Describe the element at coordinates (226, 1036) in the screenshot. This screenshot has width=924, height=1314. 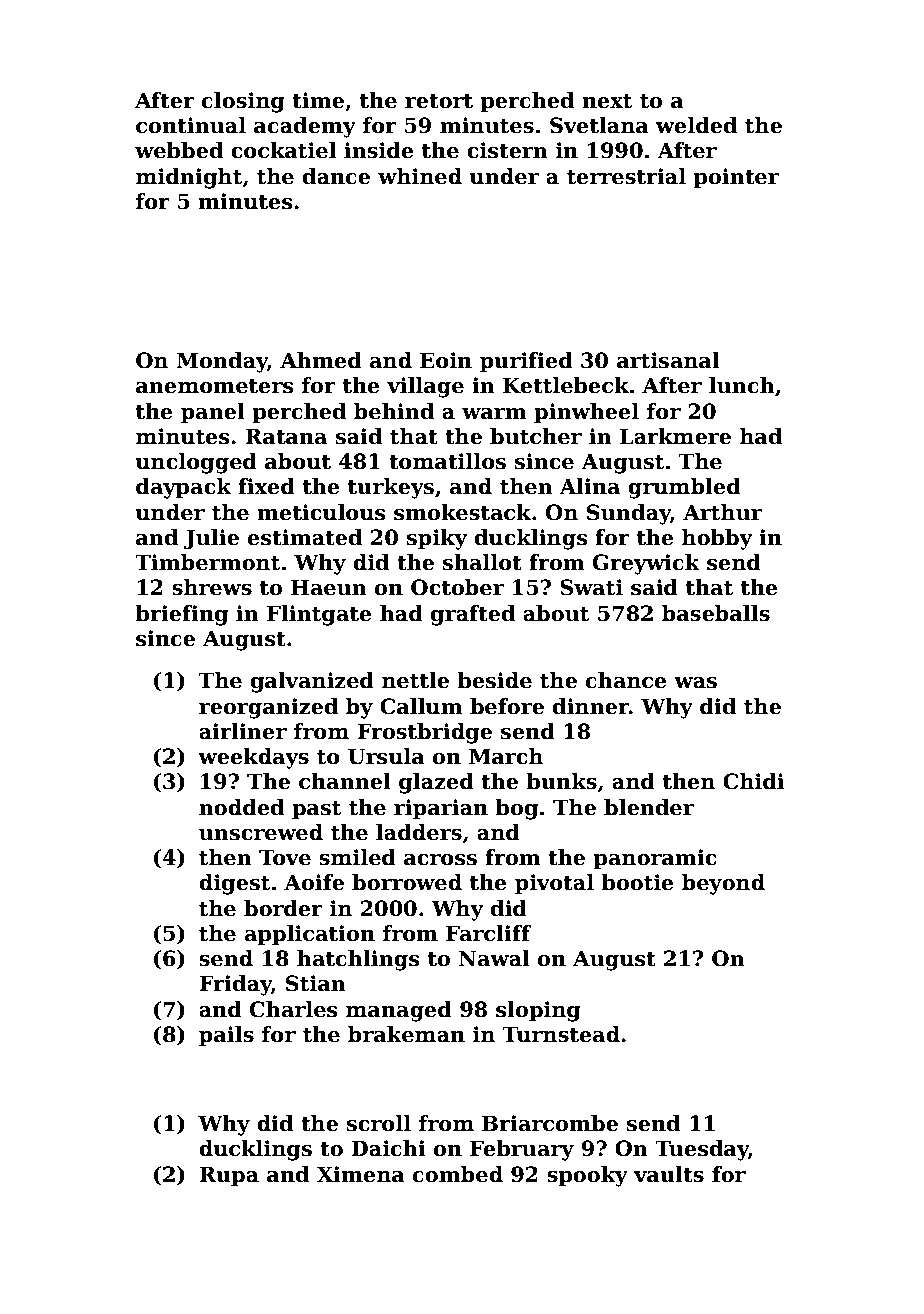
I see `pails` at that location.
